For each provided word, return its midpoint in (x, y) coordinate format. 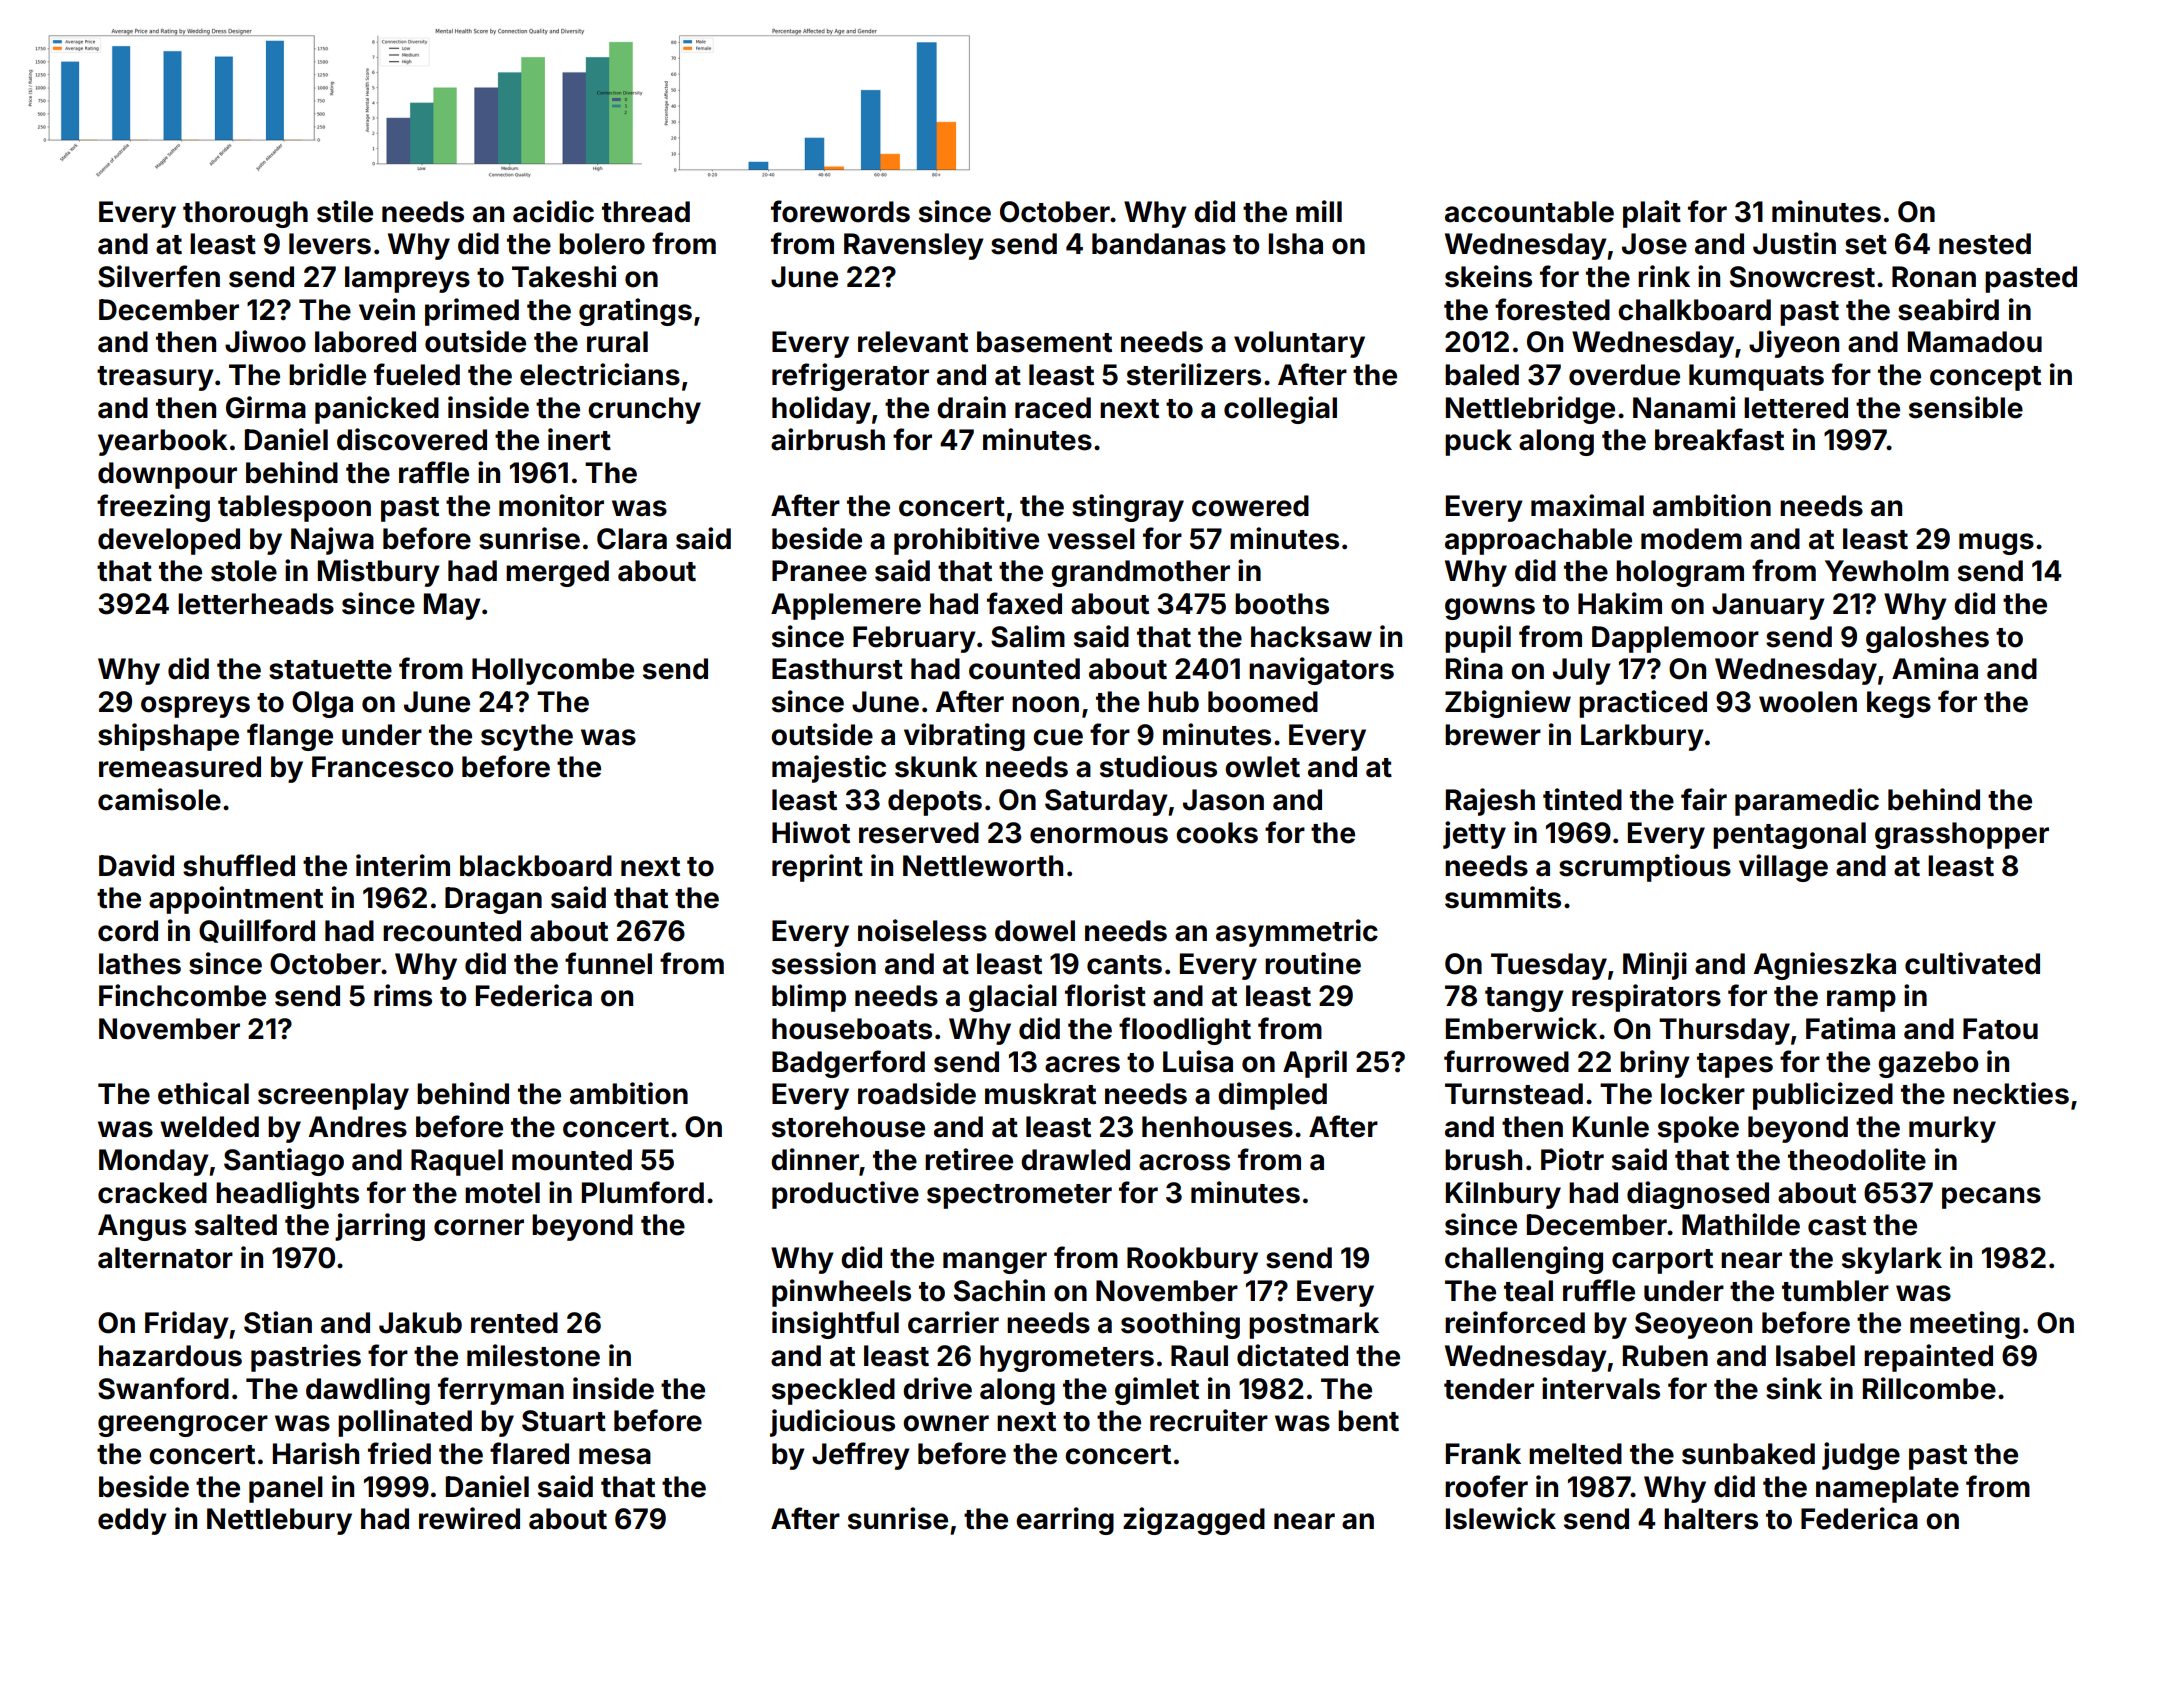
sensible (1966, 407)
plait (1652, 214)
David (136, 865)
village (1783, 868)
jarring (380, 1227)
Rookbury (1192, 1260)
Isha (1296, 244)
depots (935, 802)
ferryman (501, 1391)
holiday (821, 410)
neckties (2011, 1093)
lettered (1796, 408)
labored (365, 342)
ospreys (195, 707)
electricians (600, 374)
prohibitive (966, 541)
